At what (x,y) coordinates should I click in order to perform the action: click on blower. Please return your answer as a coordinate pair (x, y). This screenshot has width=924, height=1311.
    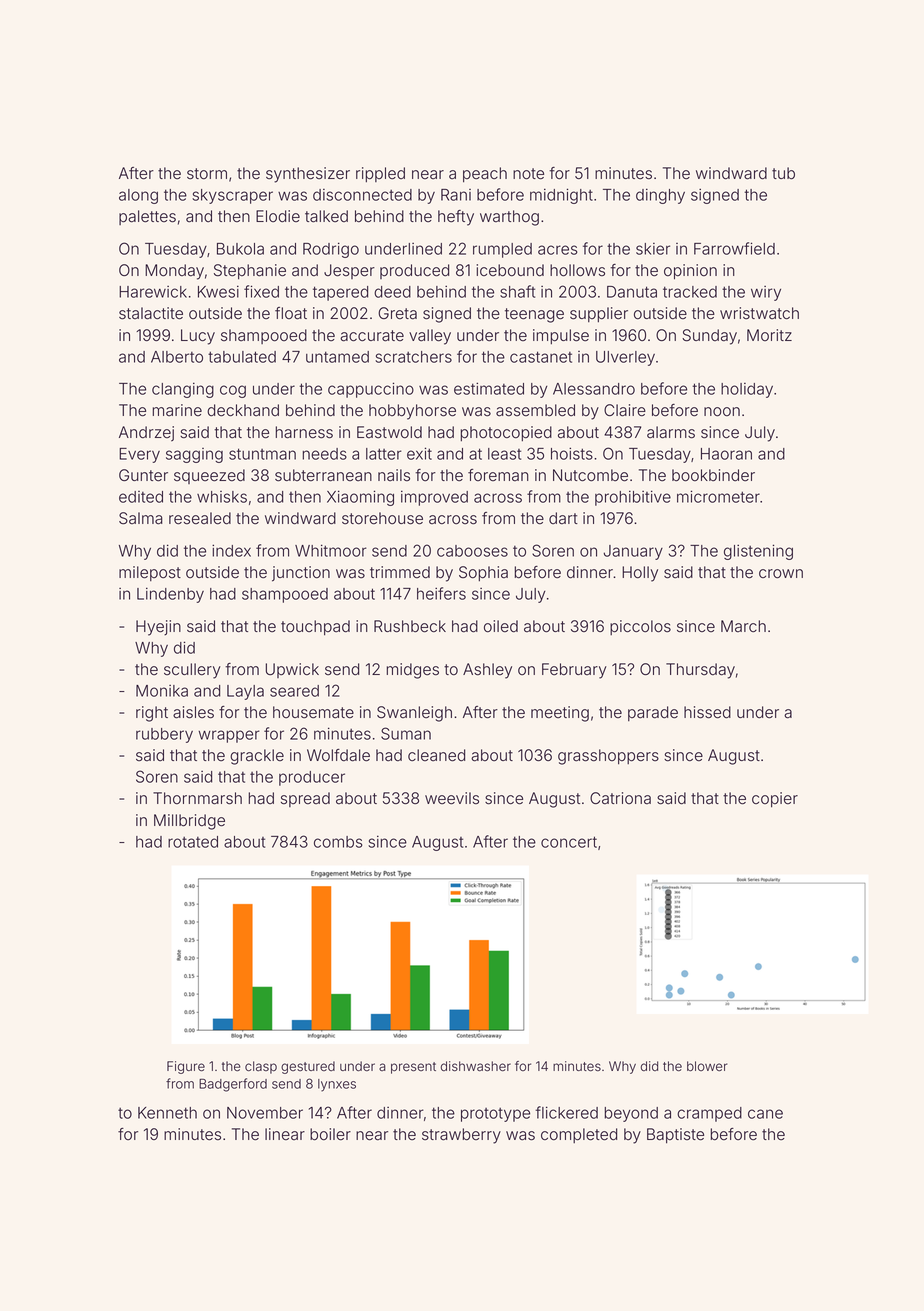
    Looking at the image, I should click on (707, 1066).
